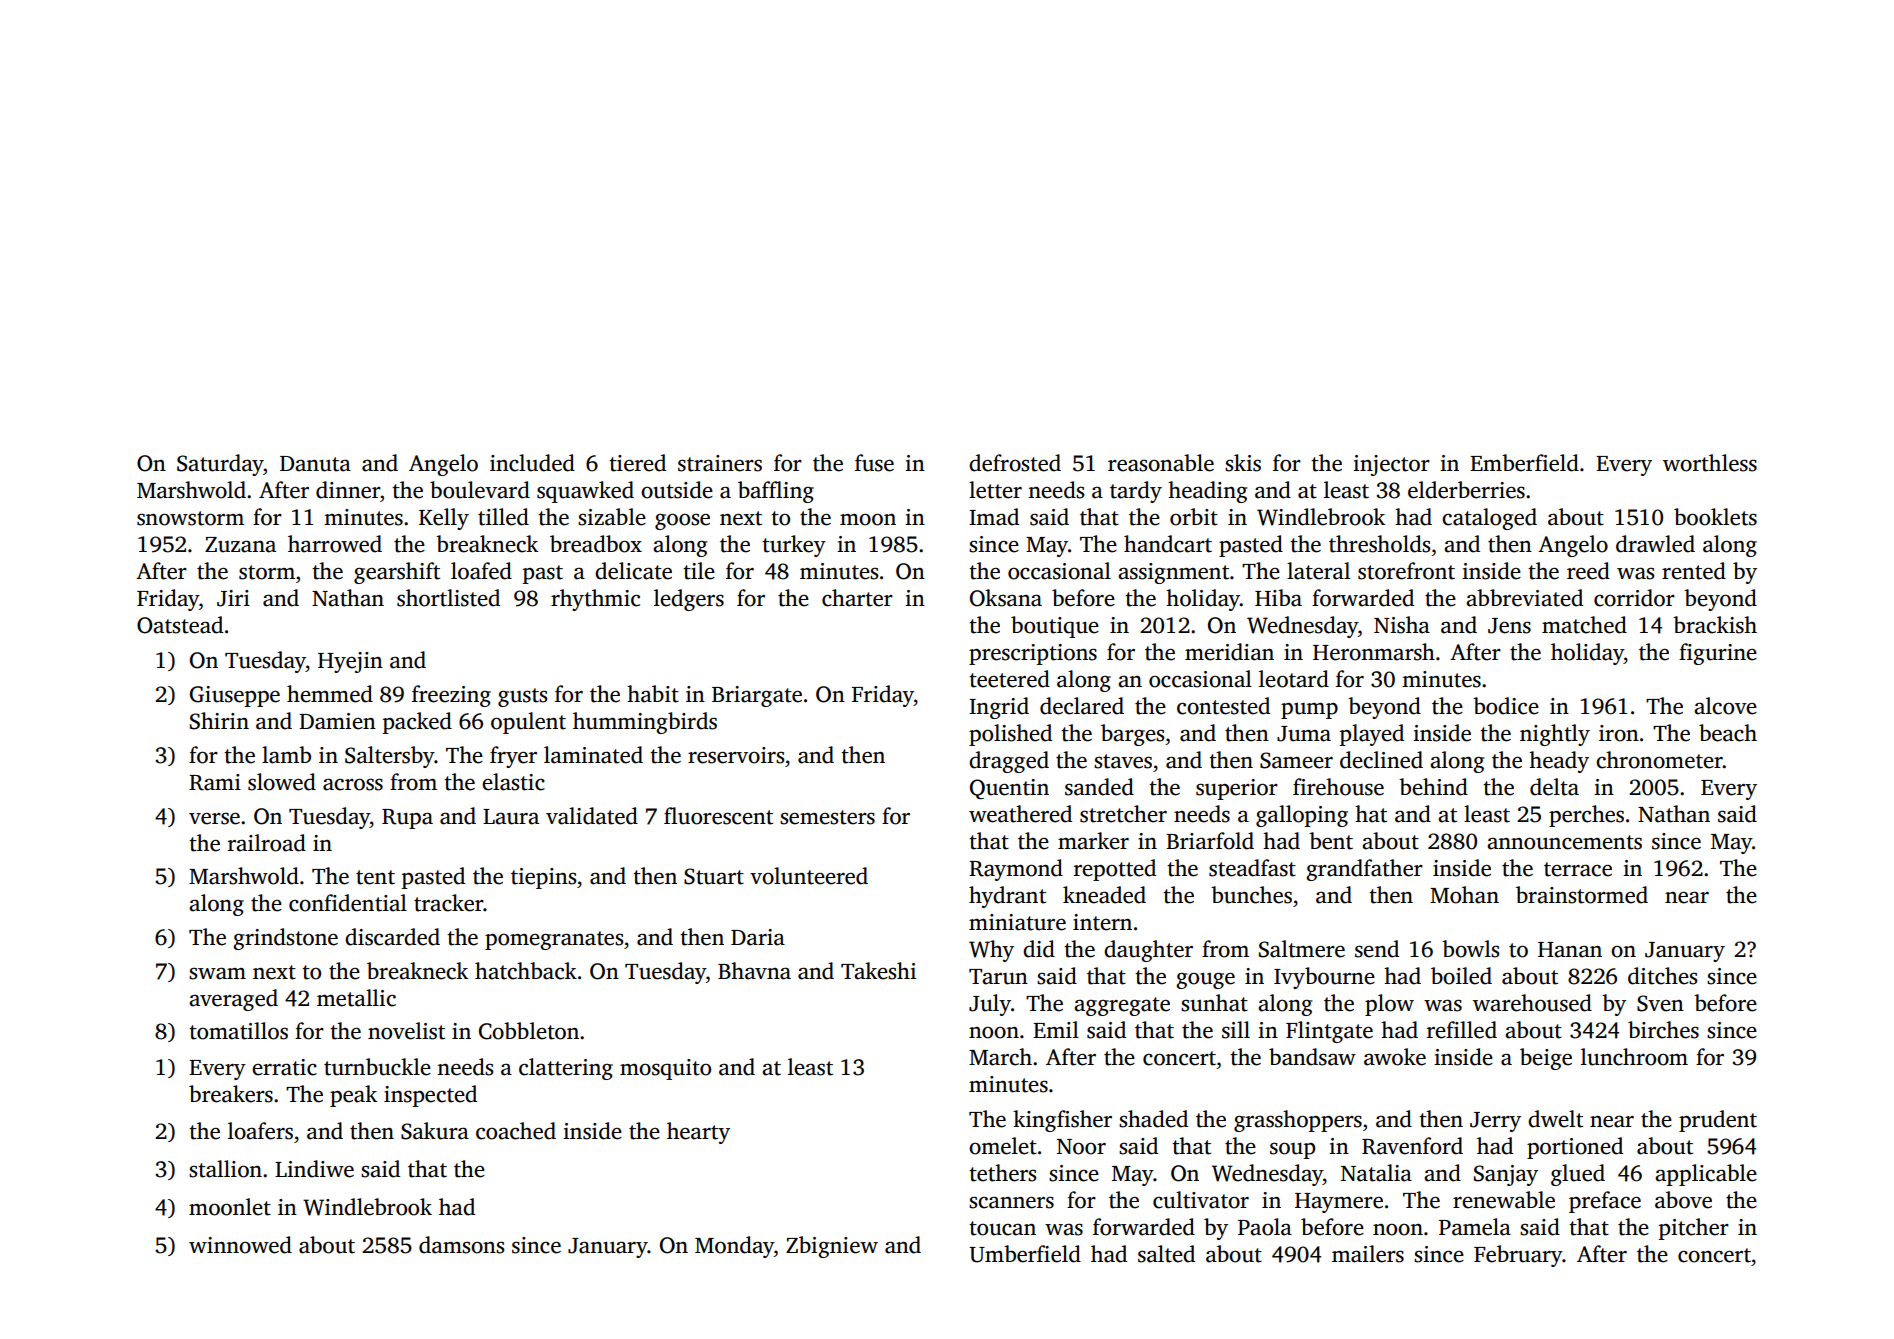  What do you see at coordinates (1662, 976) in the page?
I see `ditches` at bounding box center [1662, 976].
